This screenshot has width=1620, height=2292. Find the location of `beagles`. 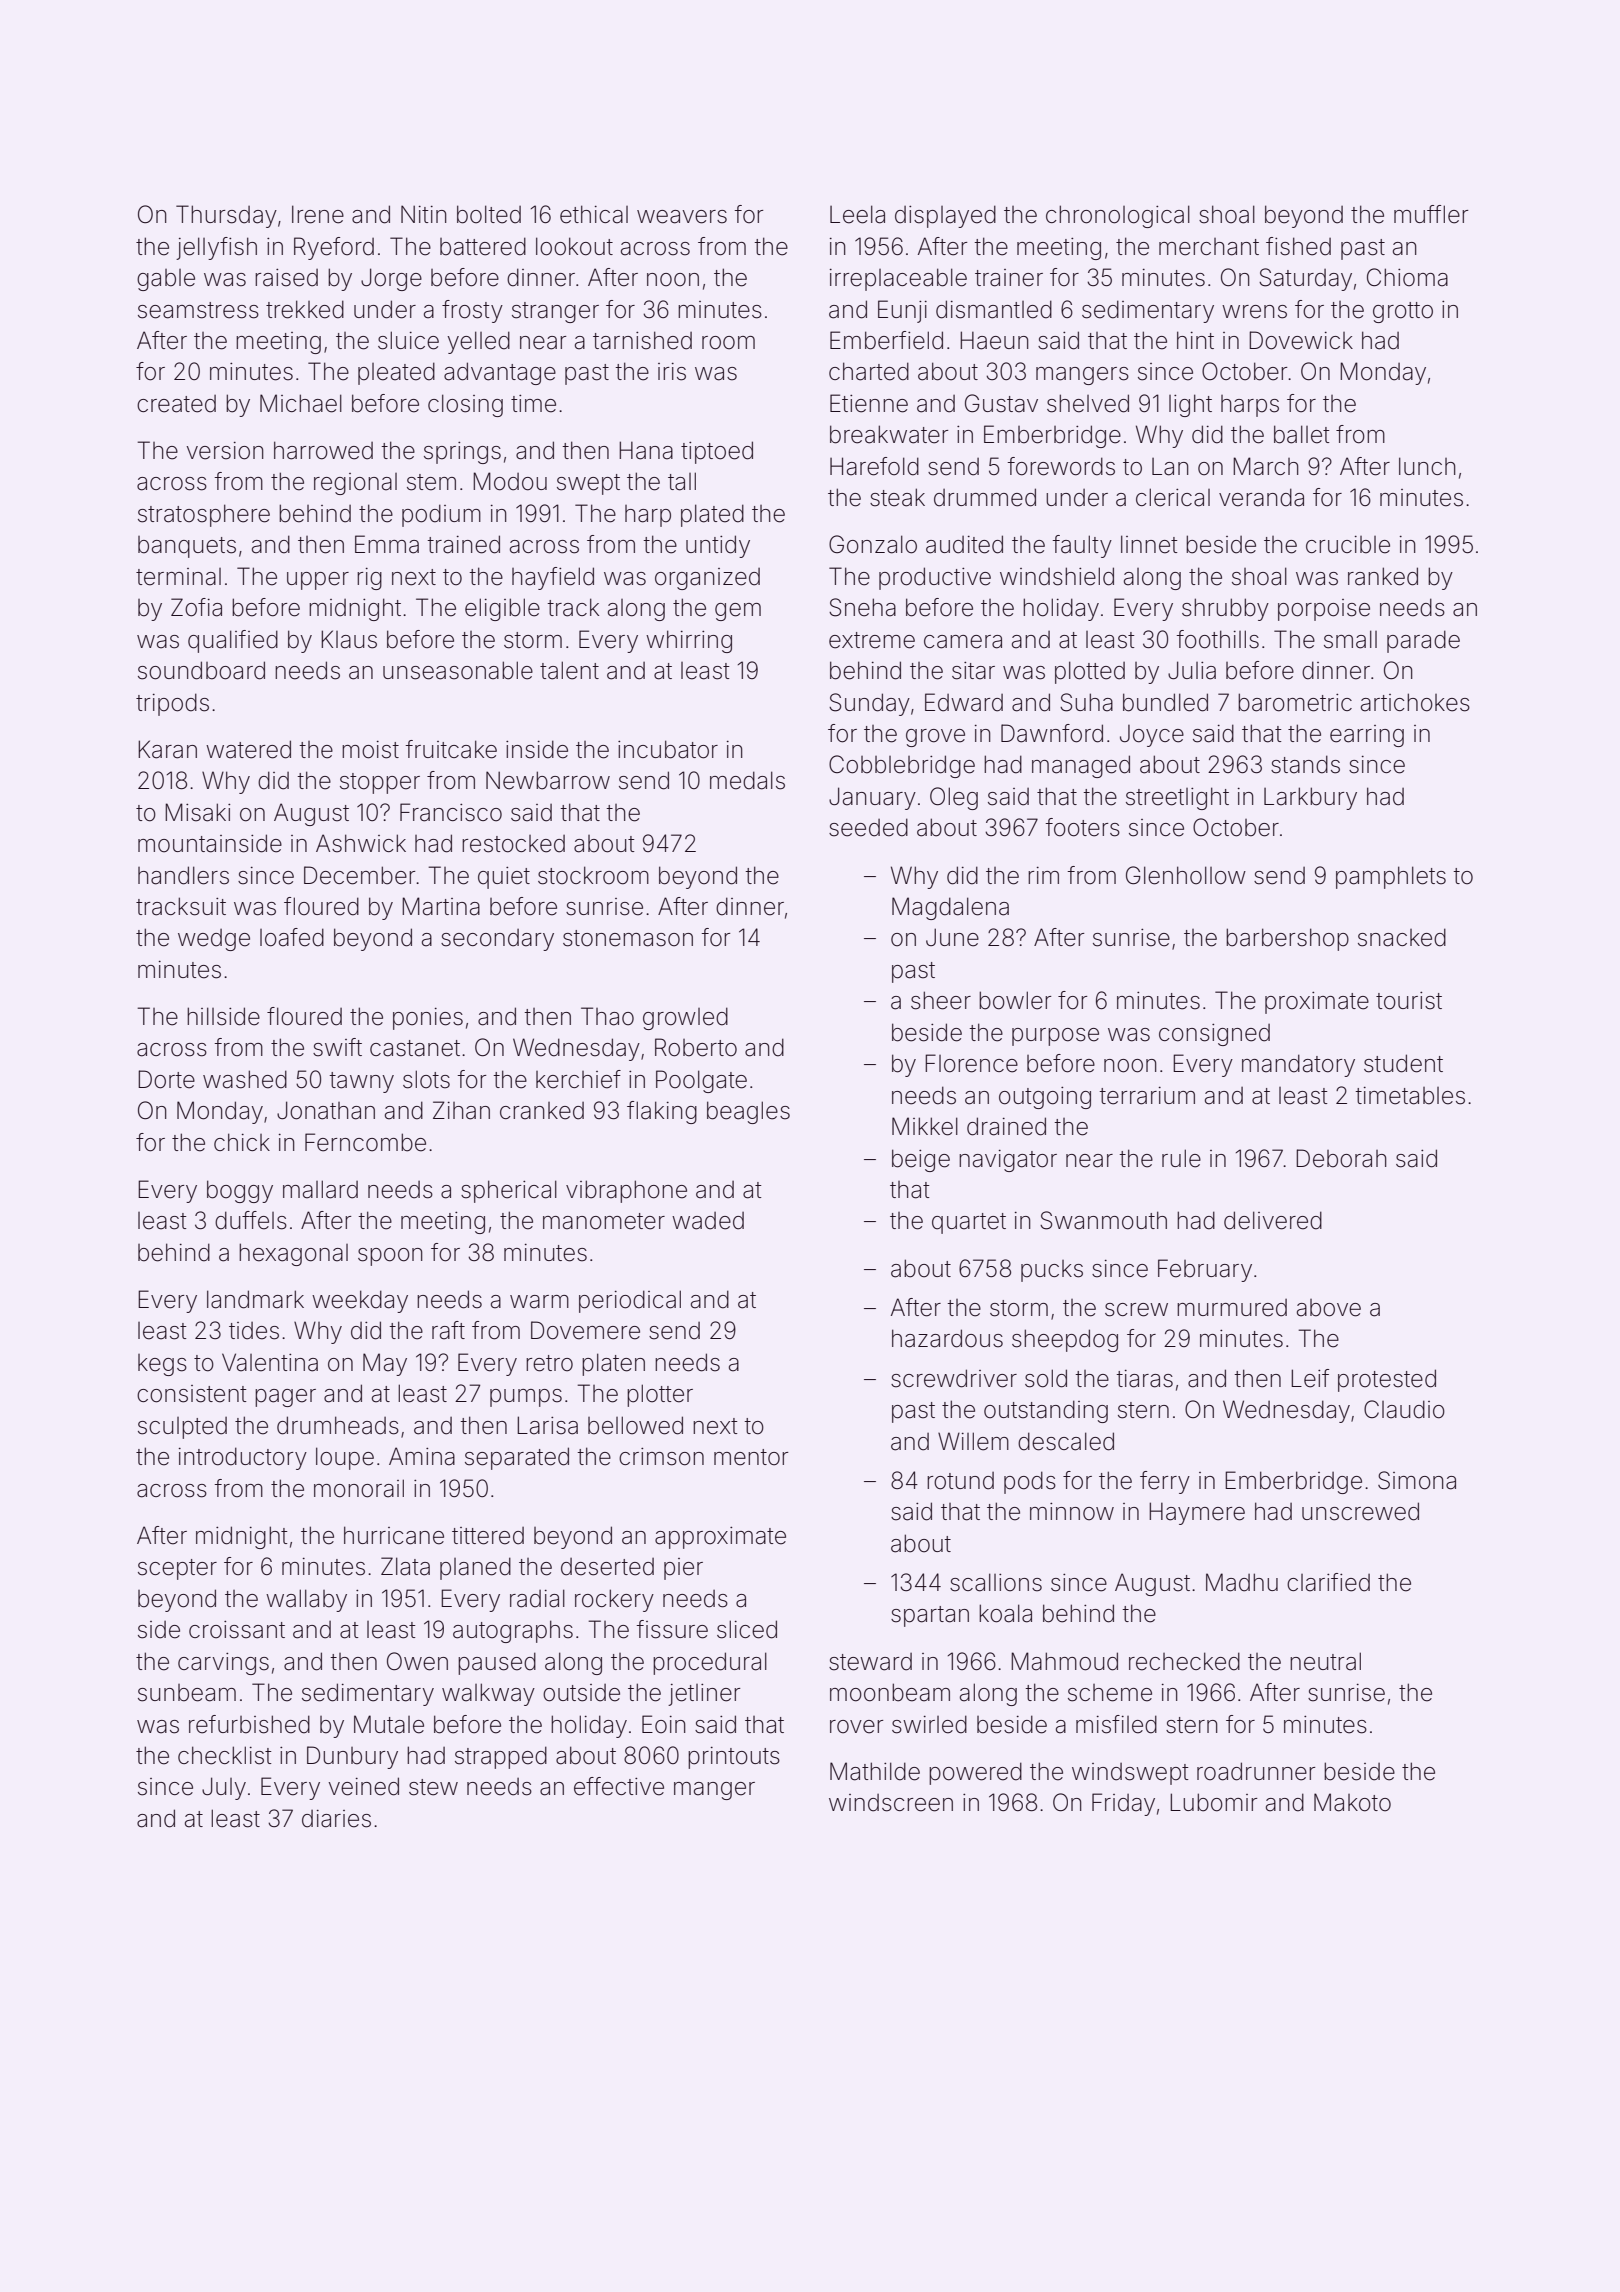

beagles is located at coordinates (748, 1112).
